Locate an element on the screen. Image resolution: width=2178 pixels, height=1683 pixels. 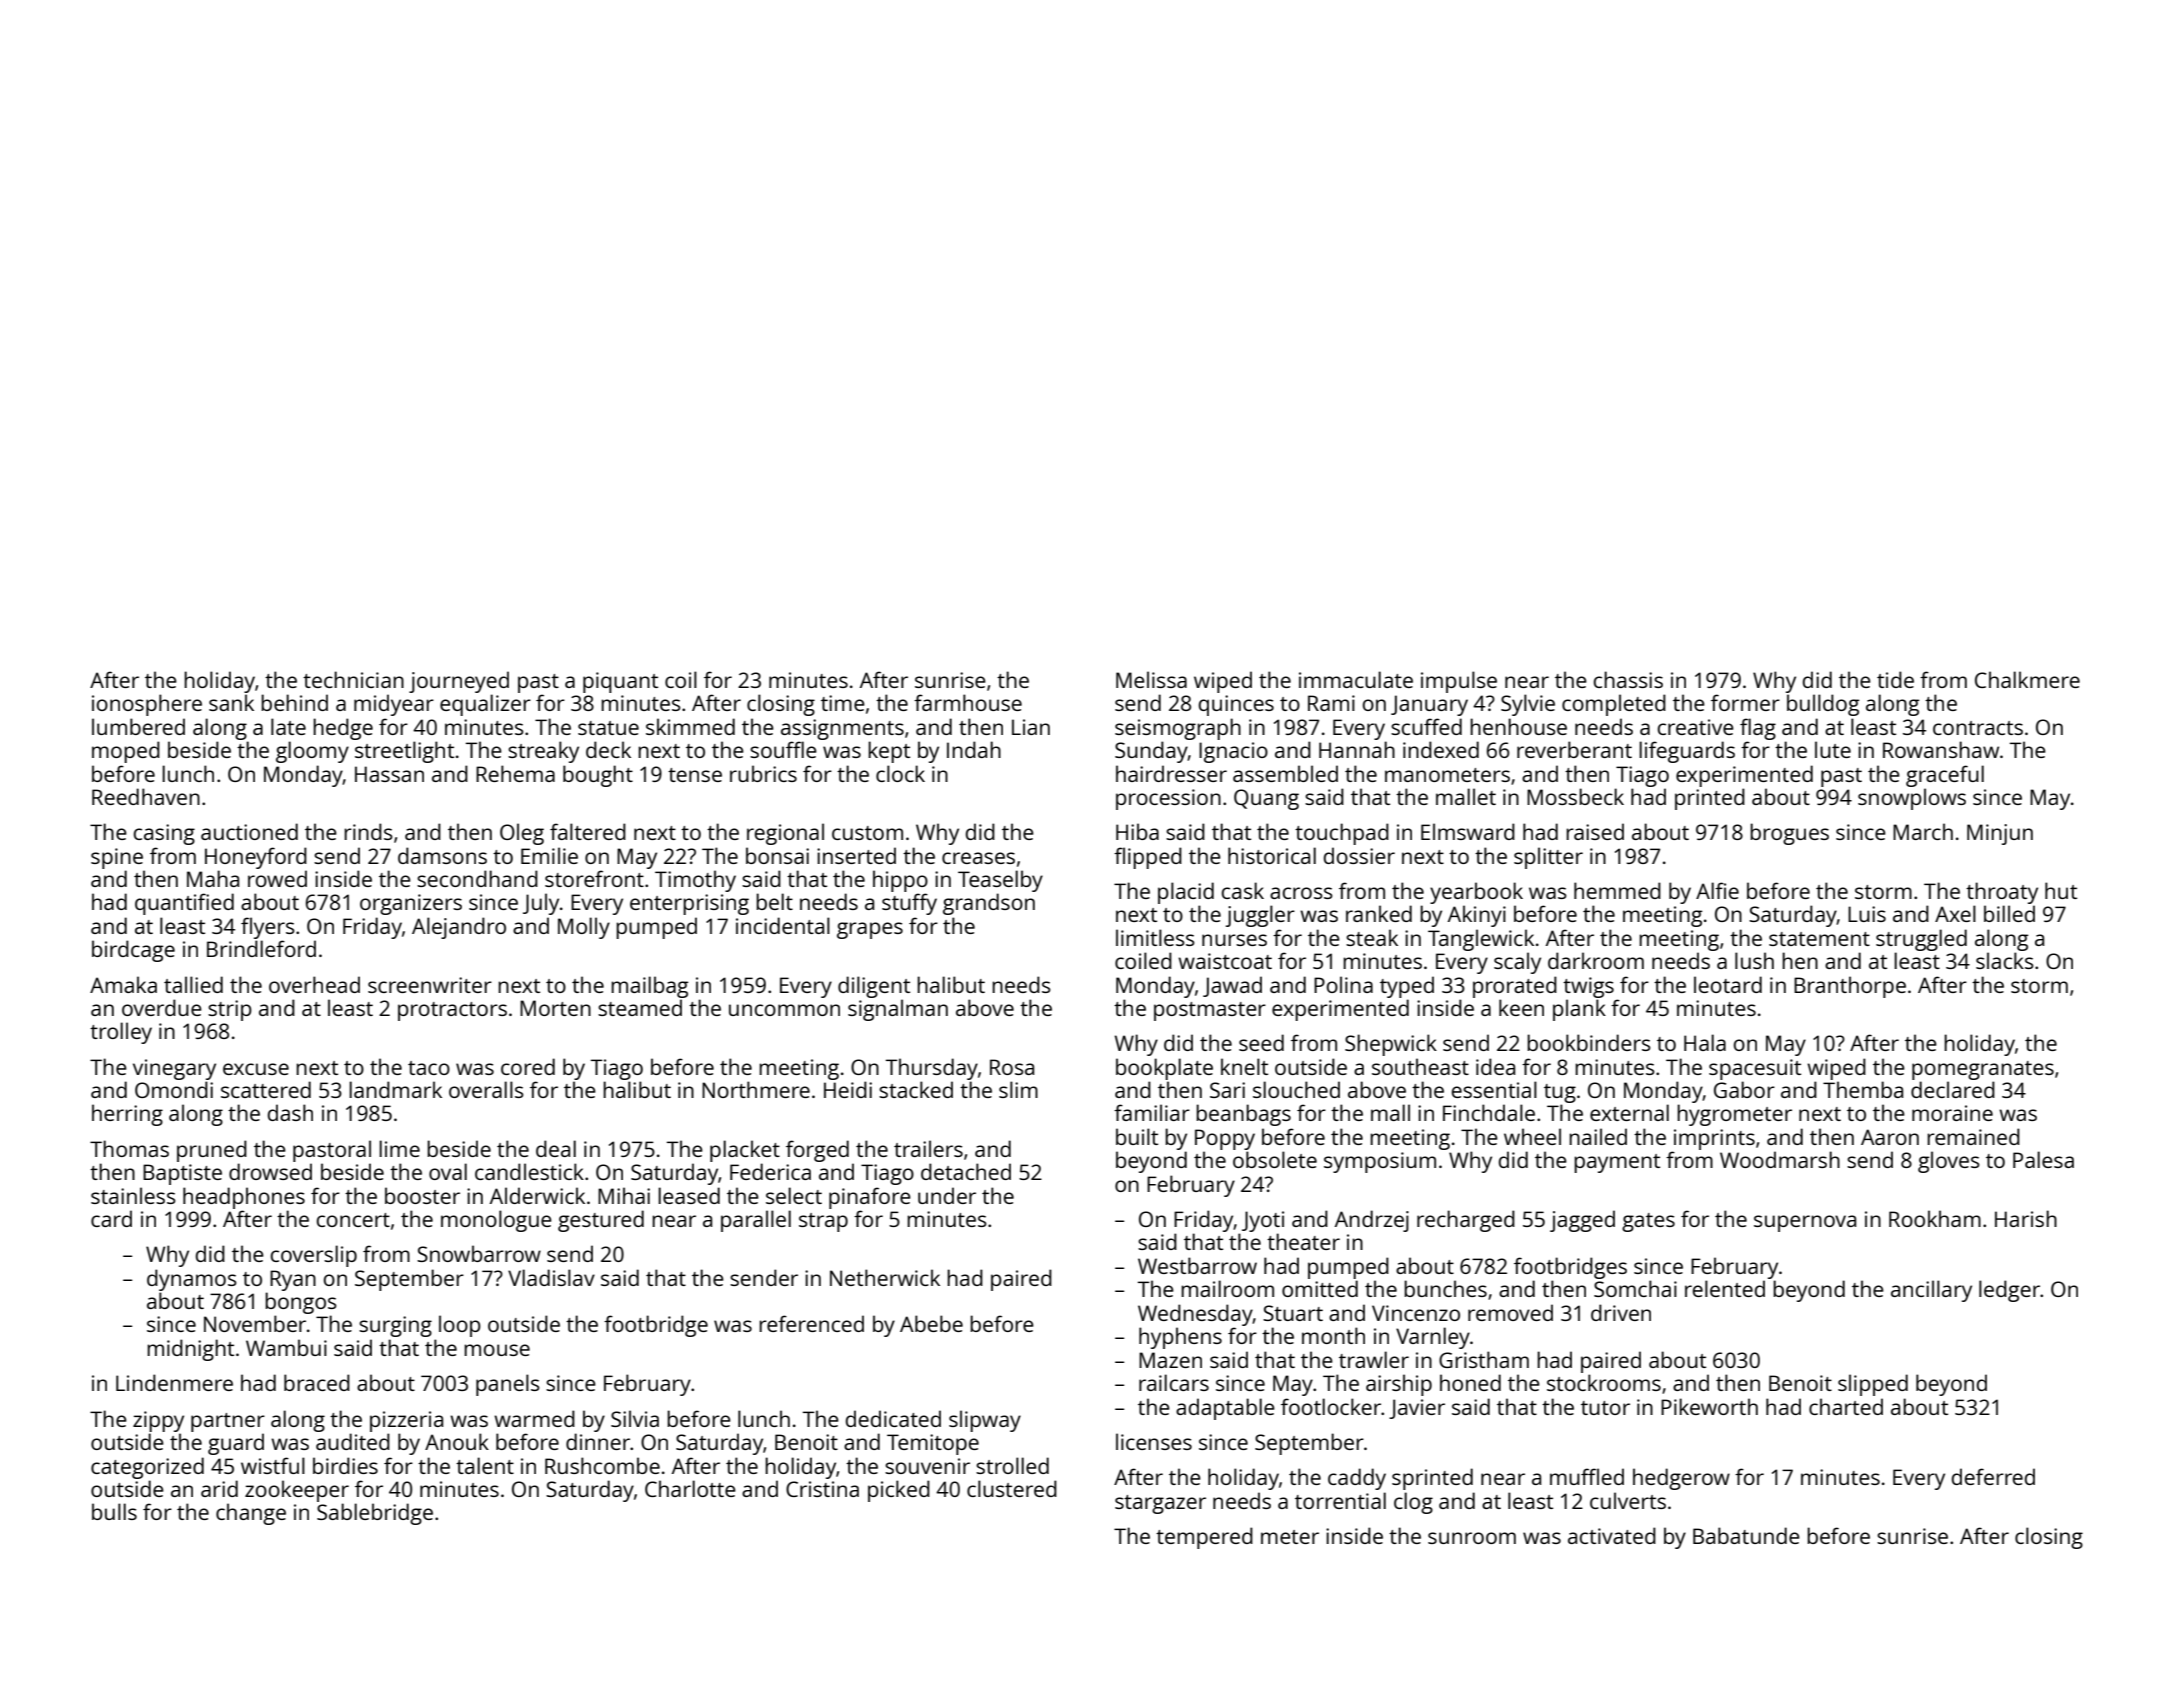
farmhouse is located at coordinates (968, 702).
